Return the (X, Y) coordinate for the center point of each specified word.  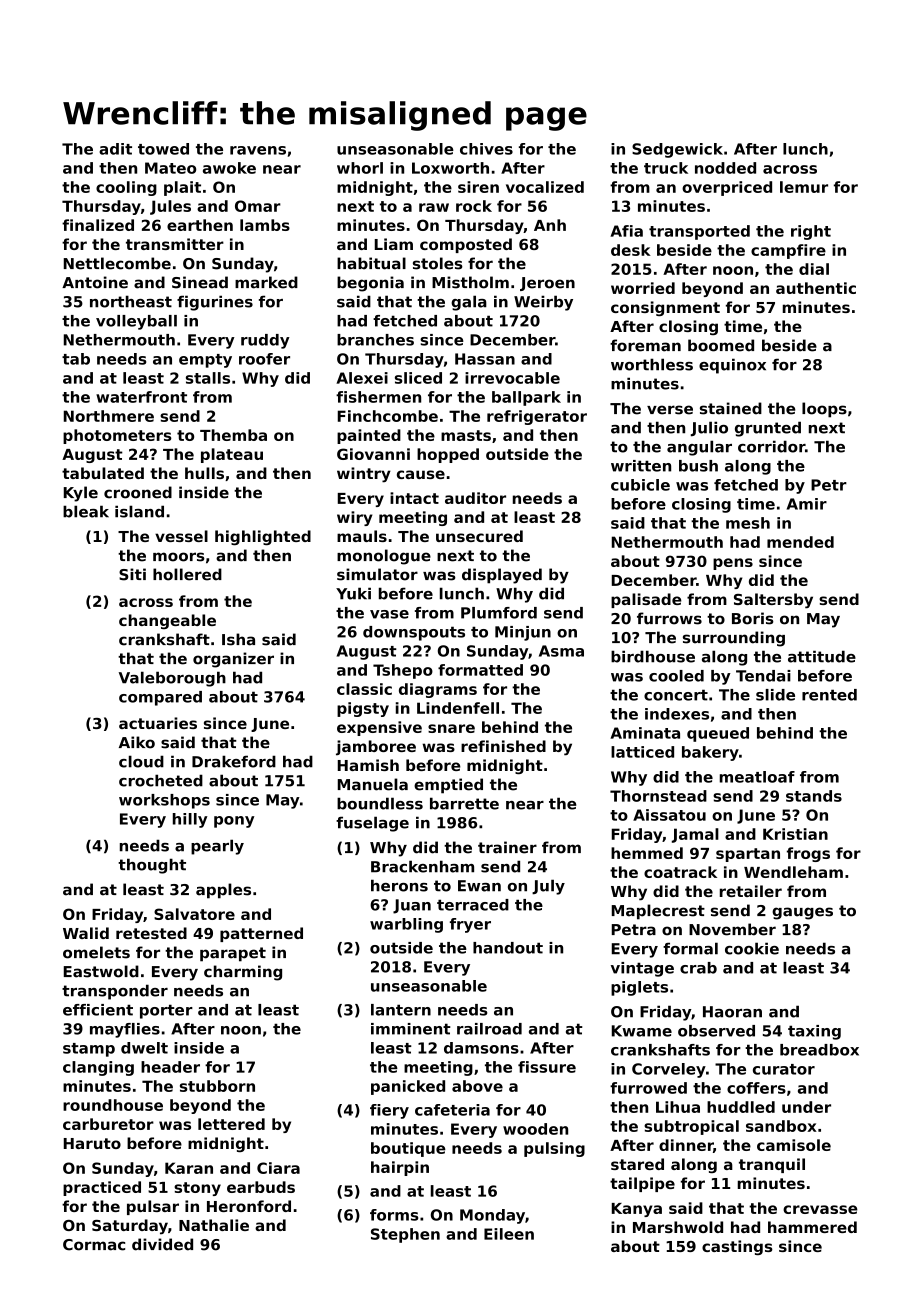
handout (508, 948)
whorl (360, 168)
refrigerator (537, 417)
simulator (377, 574)
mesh (748, 523)
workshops (164, 801)
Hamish (368, 765)
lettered (231, 1124)
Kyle (81, 494)
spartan (748, 855)
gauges (802, 913)
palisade (646, 600)
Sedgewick (677, 150)
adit (115, 149)
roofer (264, 359)
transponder (115, 992)
